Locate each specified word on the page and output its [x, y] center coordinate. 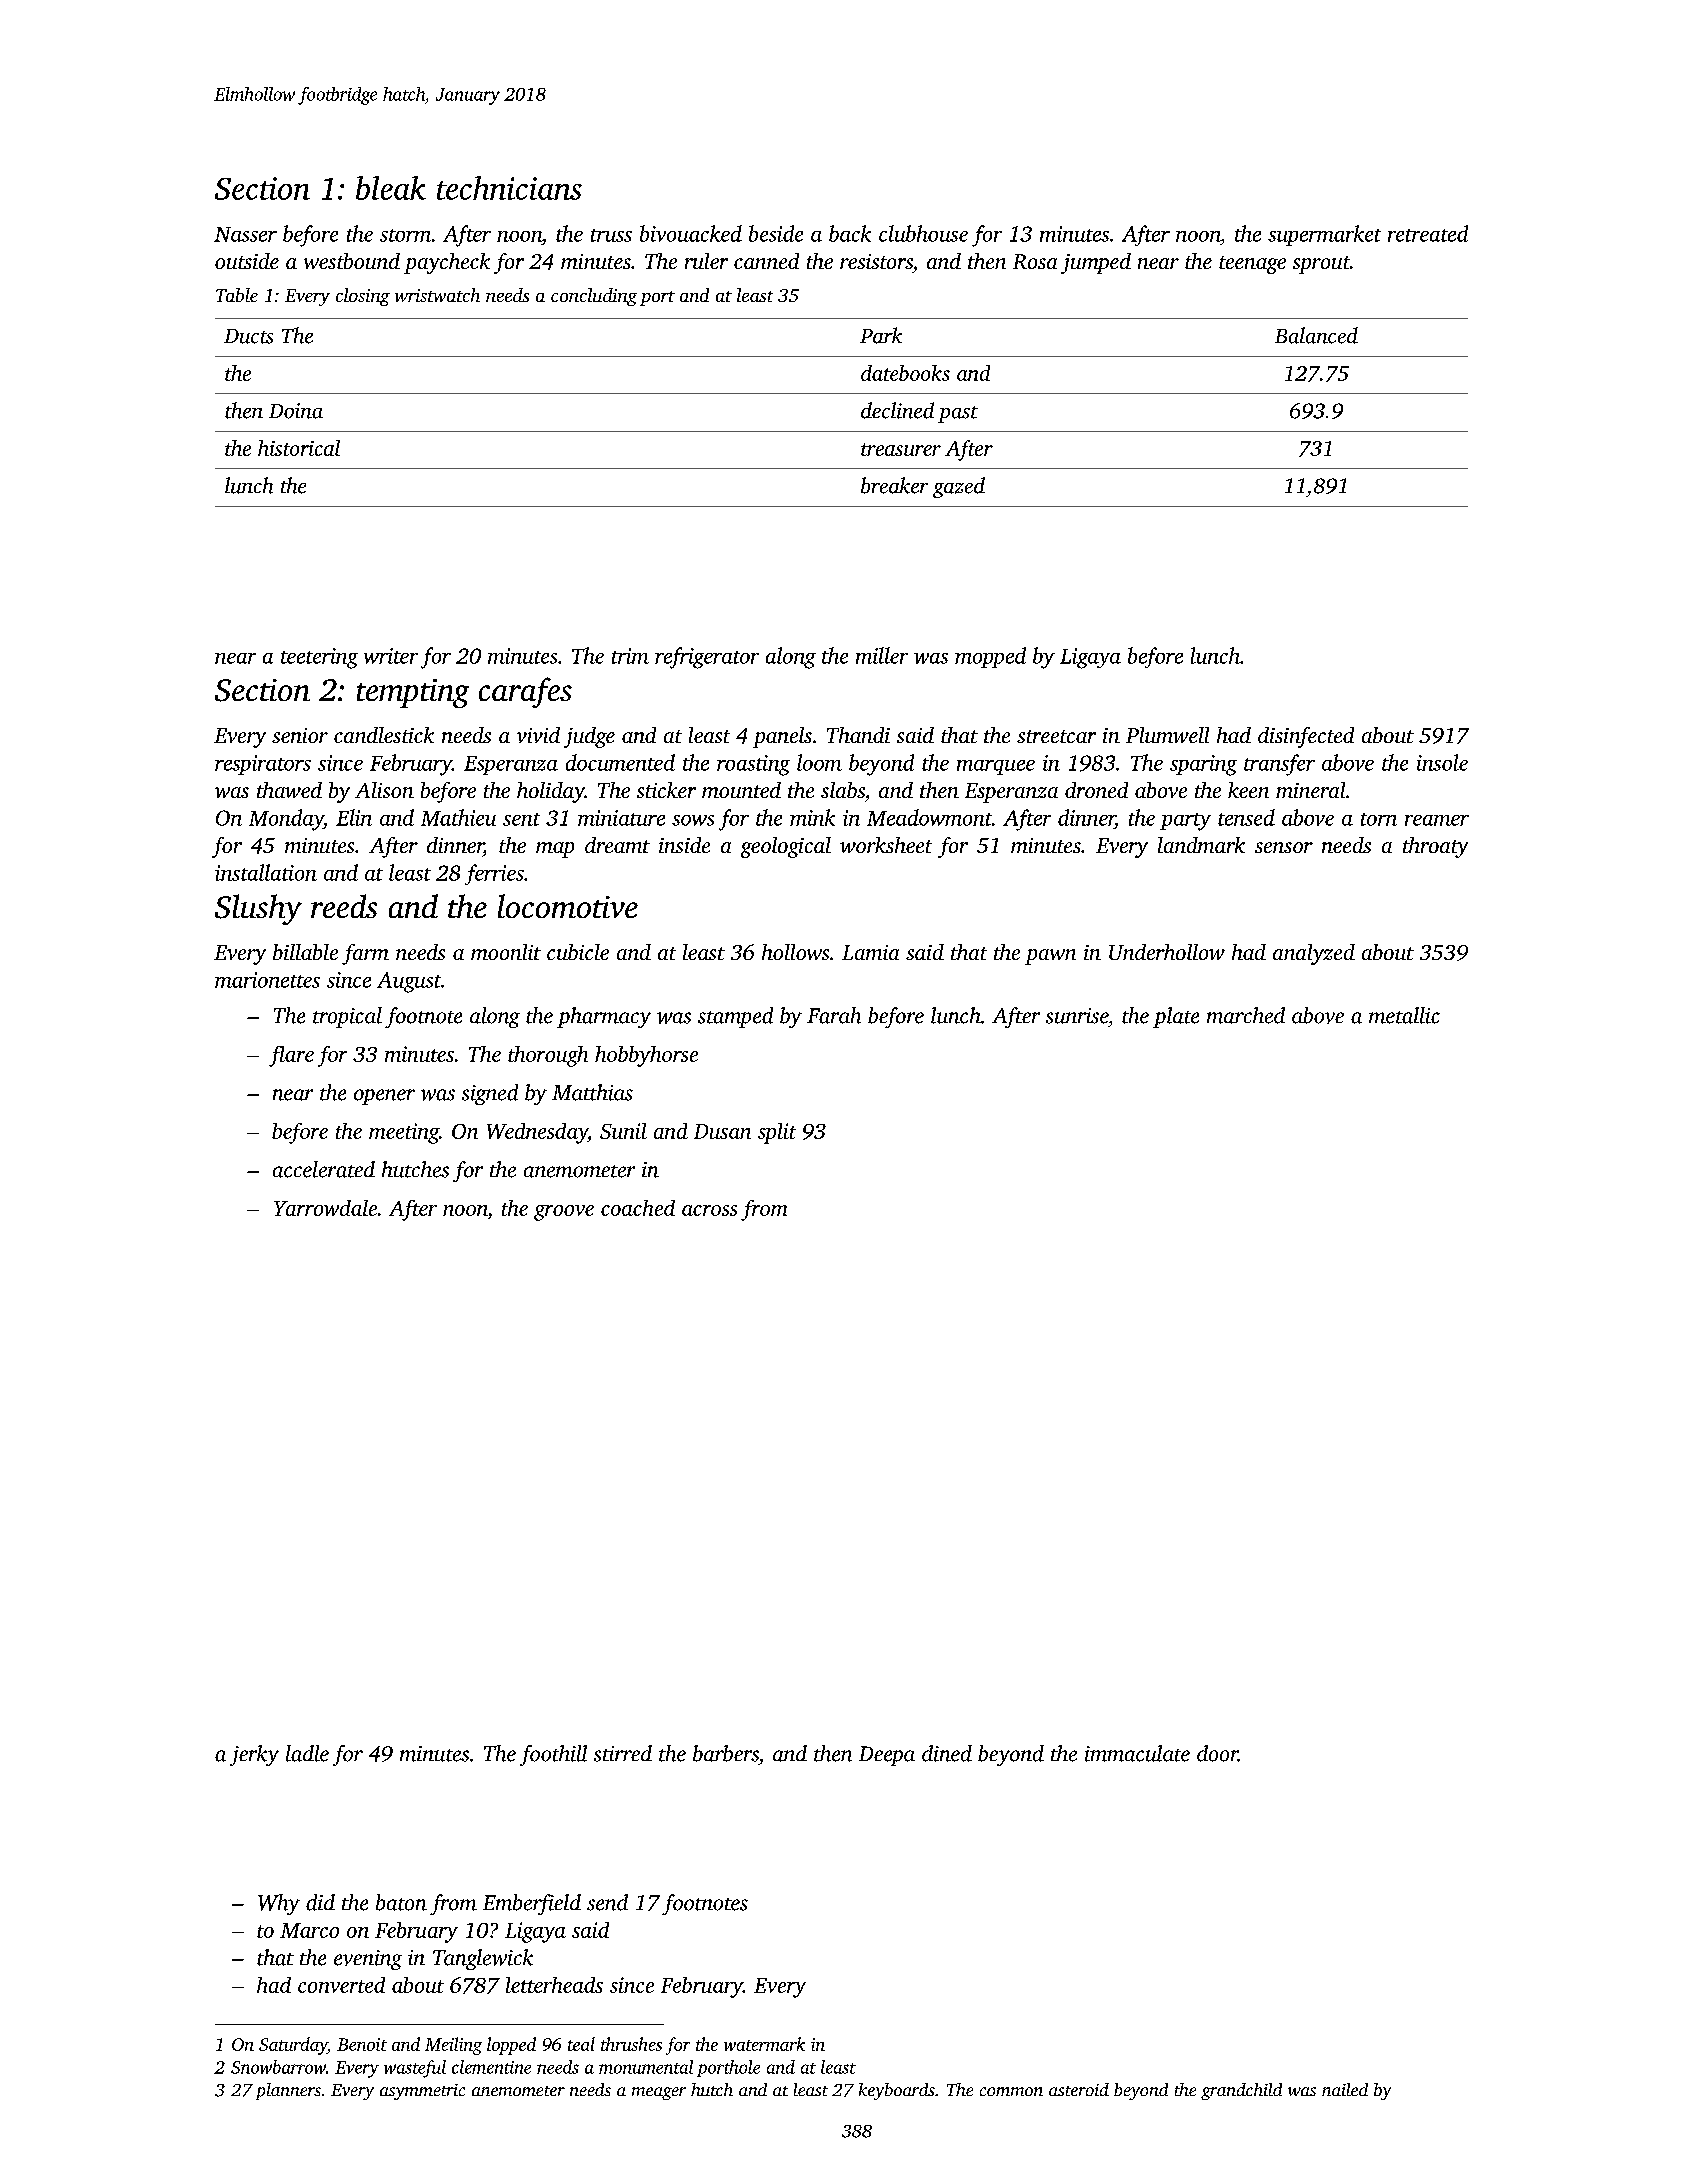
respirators [263, 765]
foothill [553, 1755]
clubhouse [923, 233]
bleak [391, 188]
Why [279, 1904]
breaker [894, 485]
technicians [509, 188]
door [1217, 1753]
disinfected [1306, 737]
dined [947, 1753]
